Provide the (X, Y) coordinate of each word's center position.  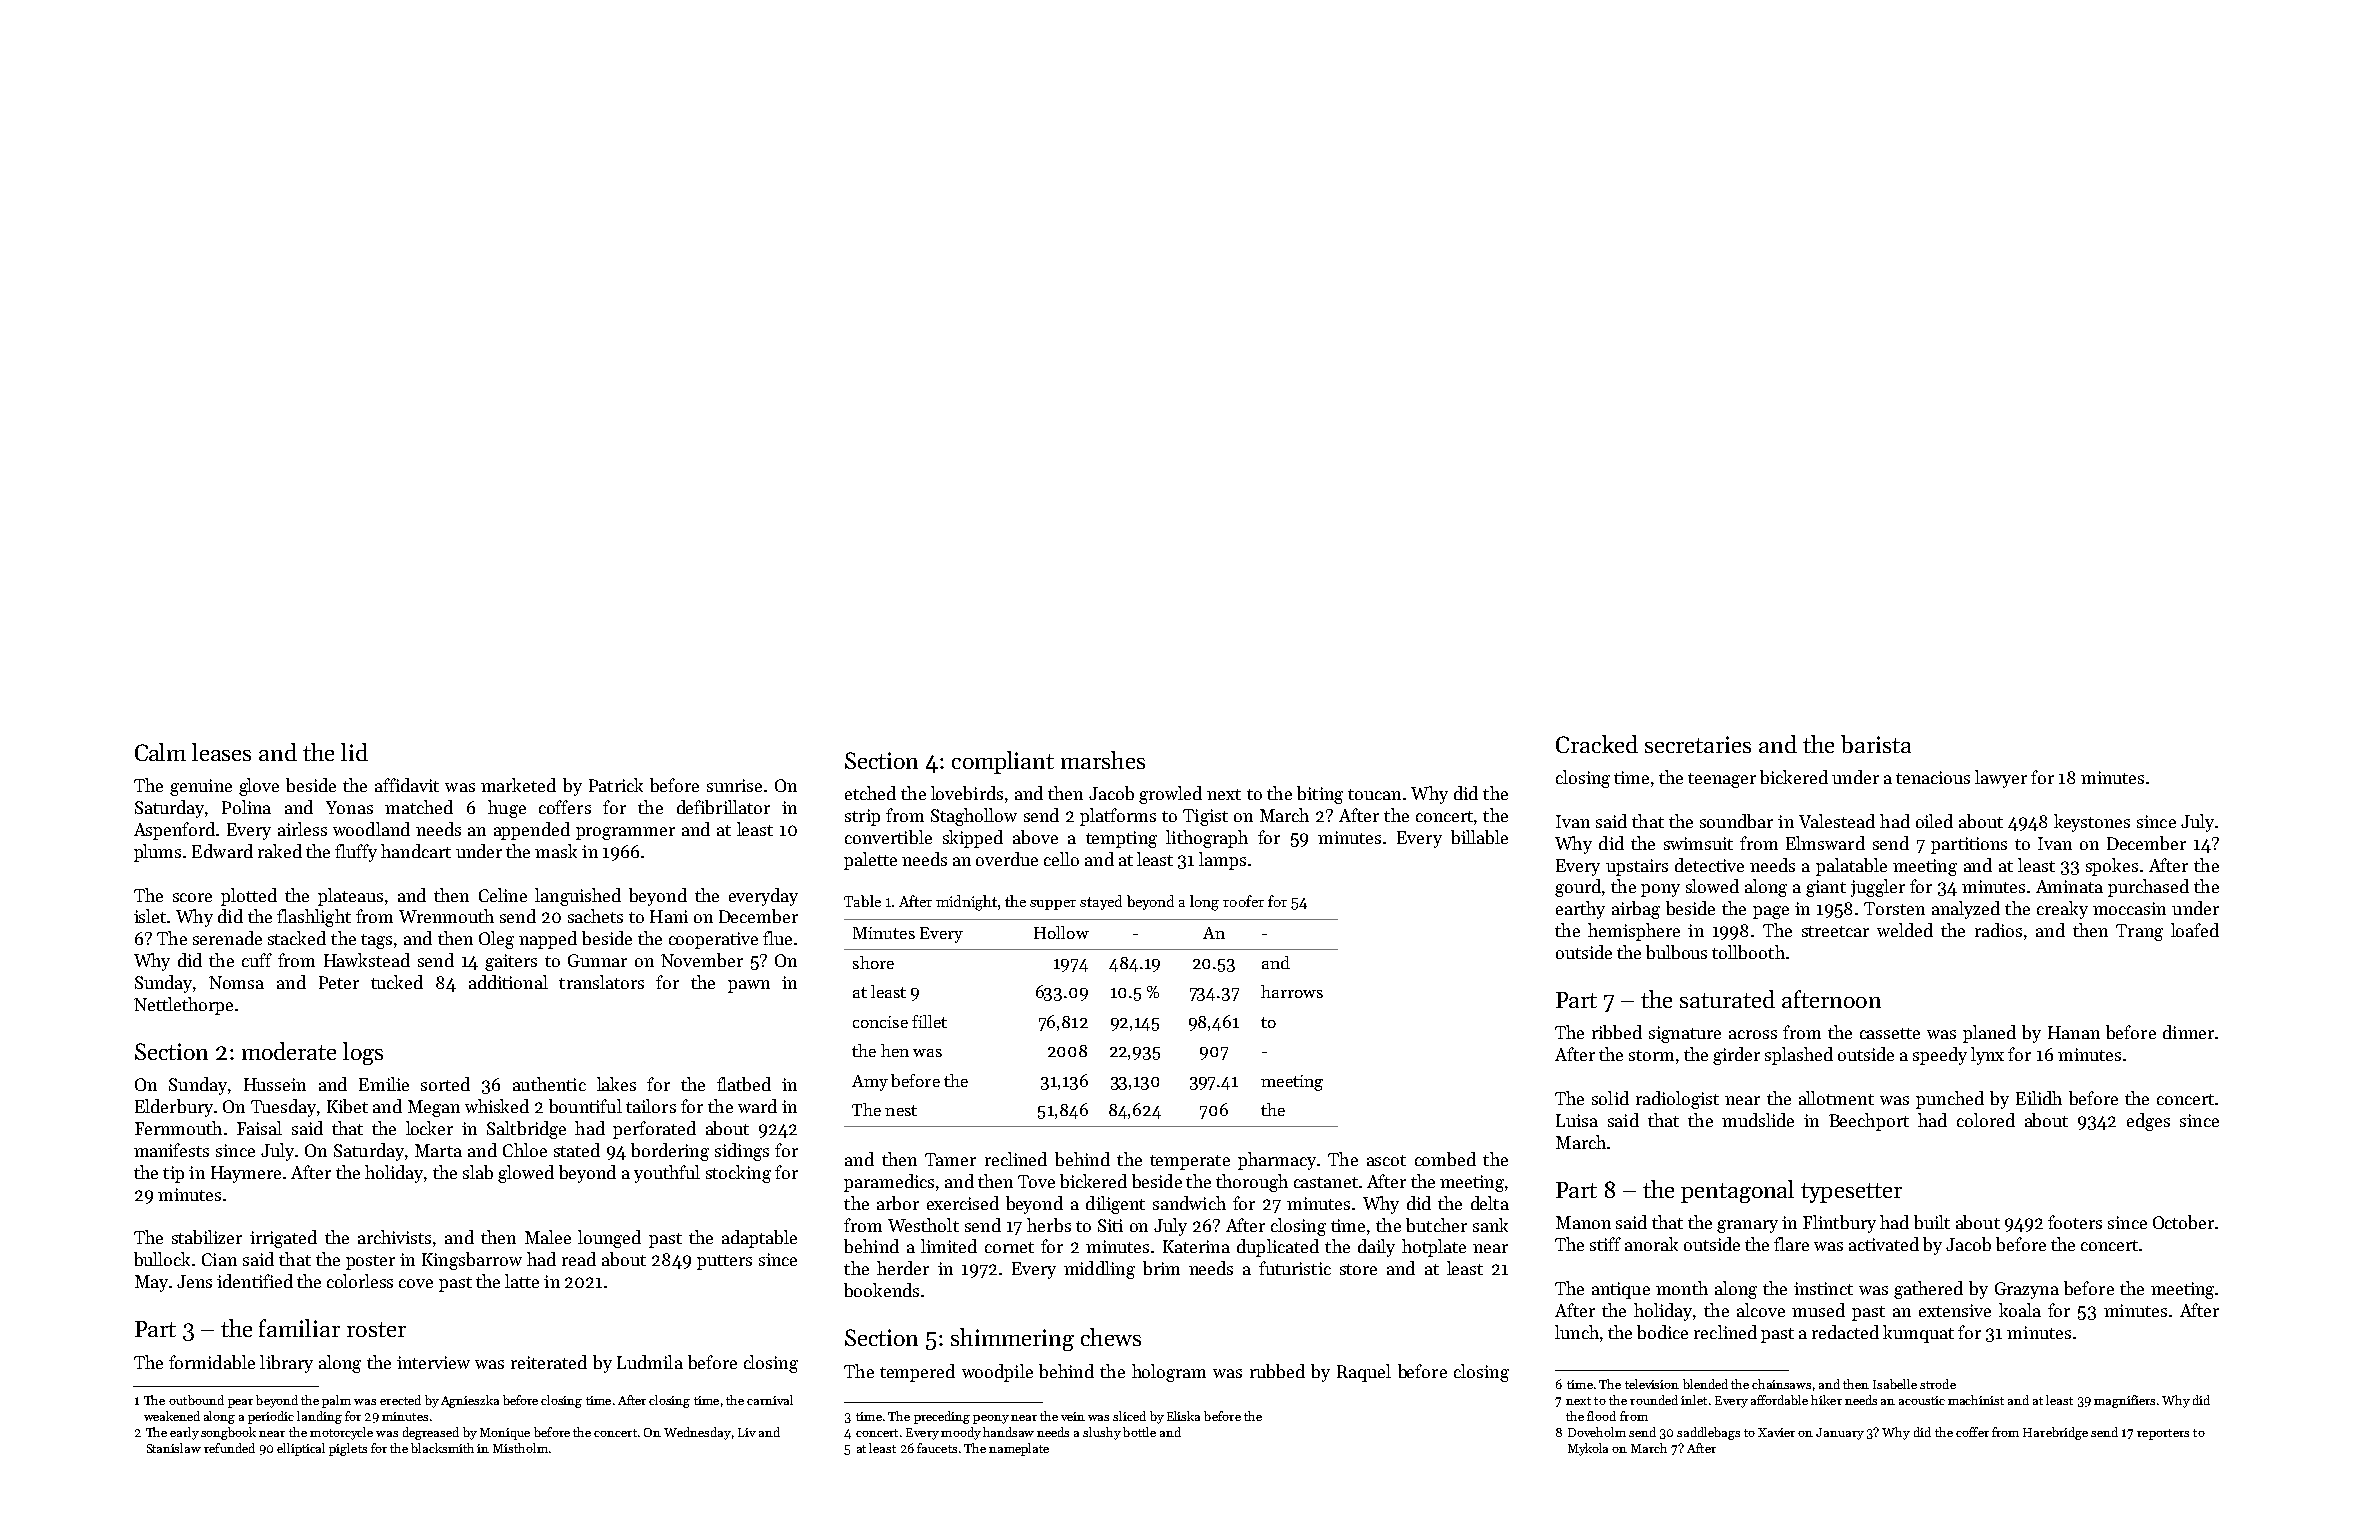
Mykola (1588, 1449)
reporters (2163, 1434)
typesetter (1851, 1193)
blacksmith (442, 1448)
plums (157, 853)
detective (1709, 865)
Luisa (1577, 1120)
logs (363, 1053)
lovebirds (967, 793)
